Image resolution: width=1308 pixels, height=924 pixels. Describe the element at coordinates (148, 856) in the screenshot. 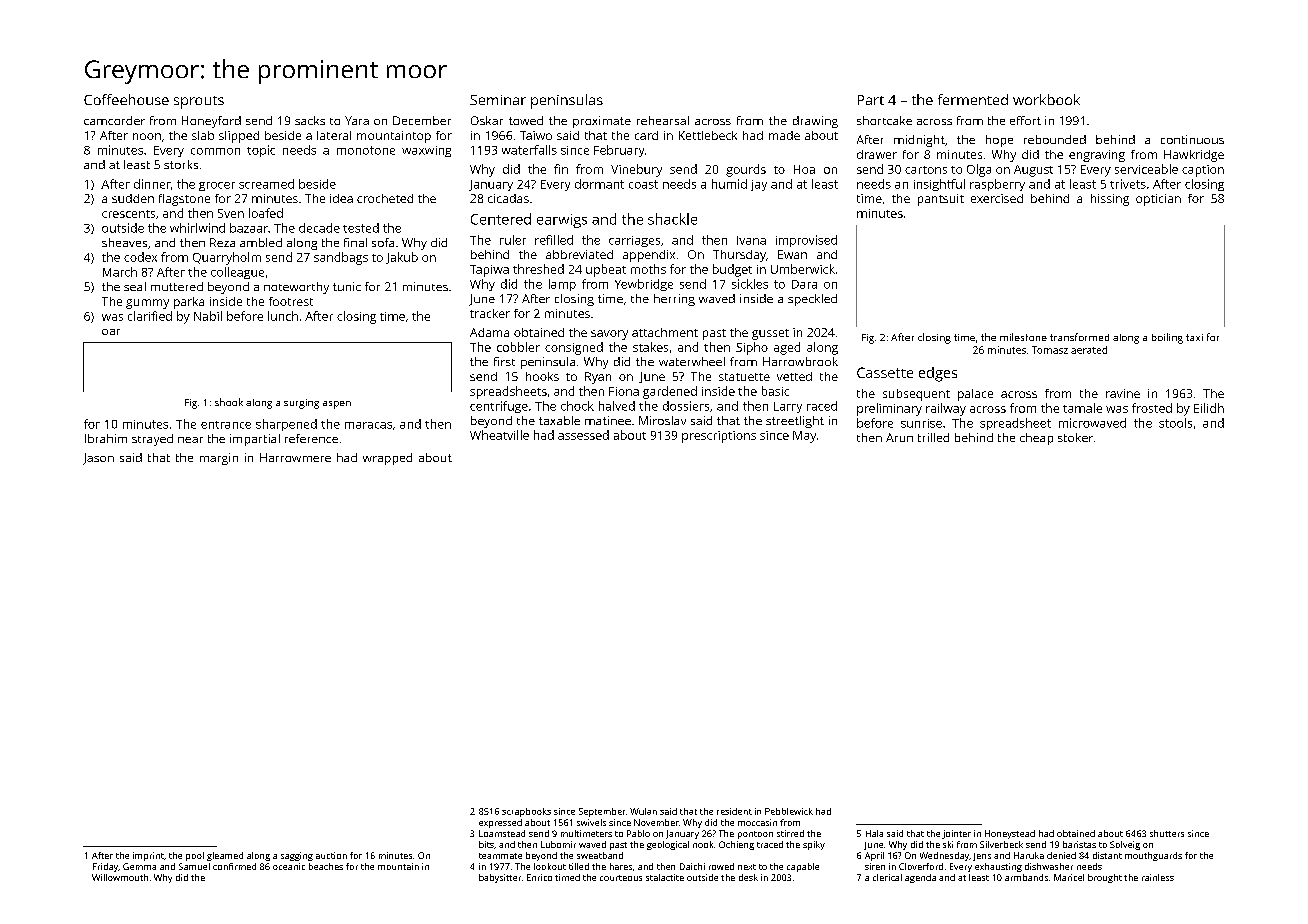

I see `imprint` at that location.
